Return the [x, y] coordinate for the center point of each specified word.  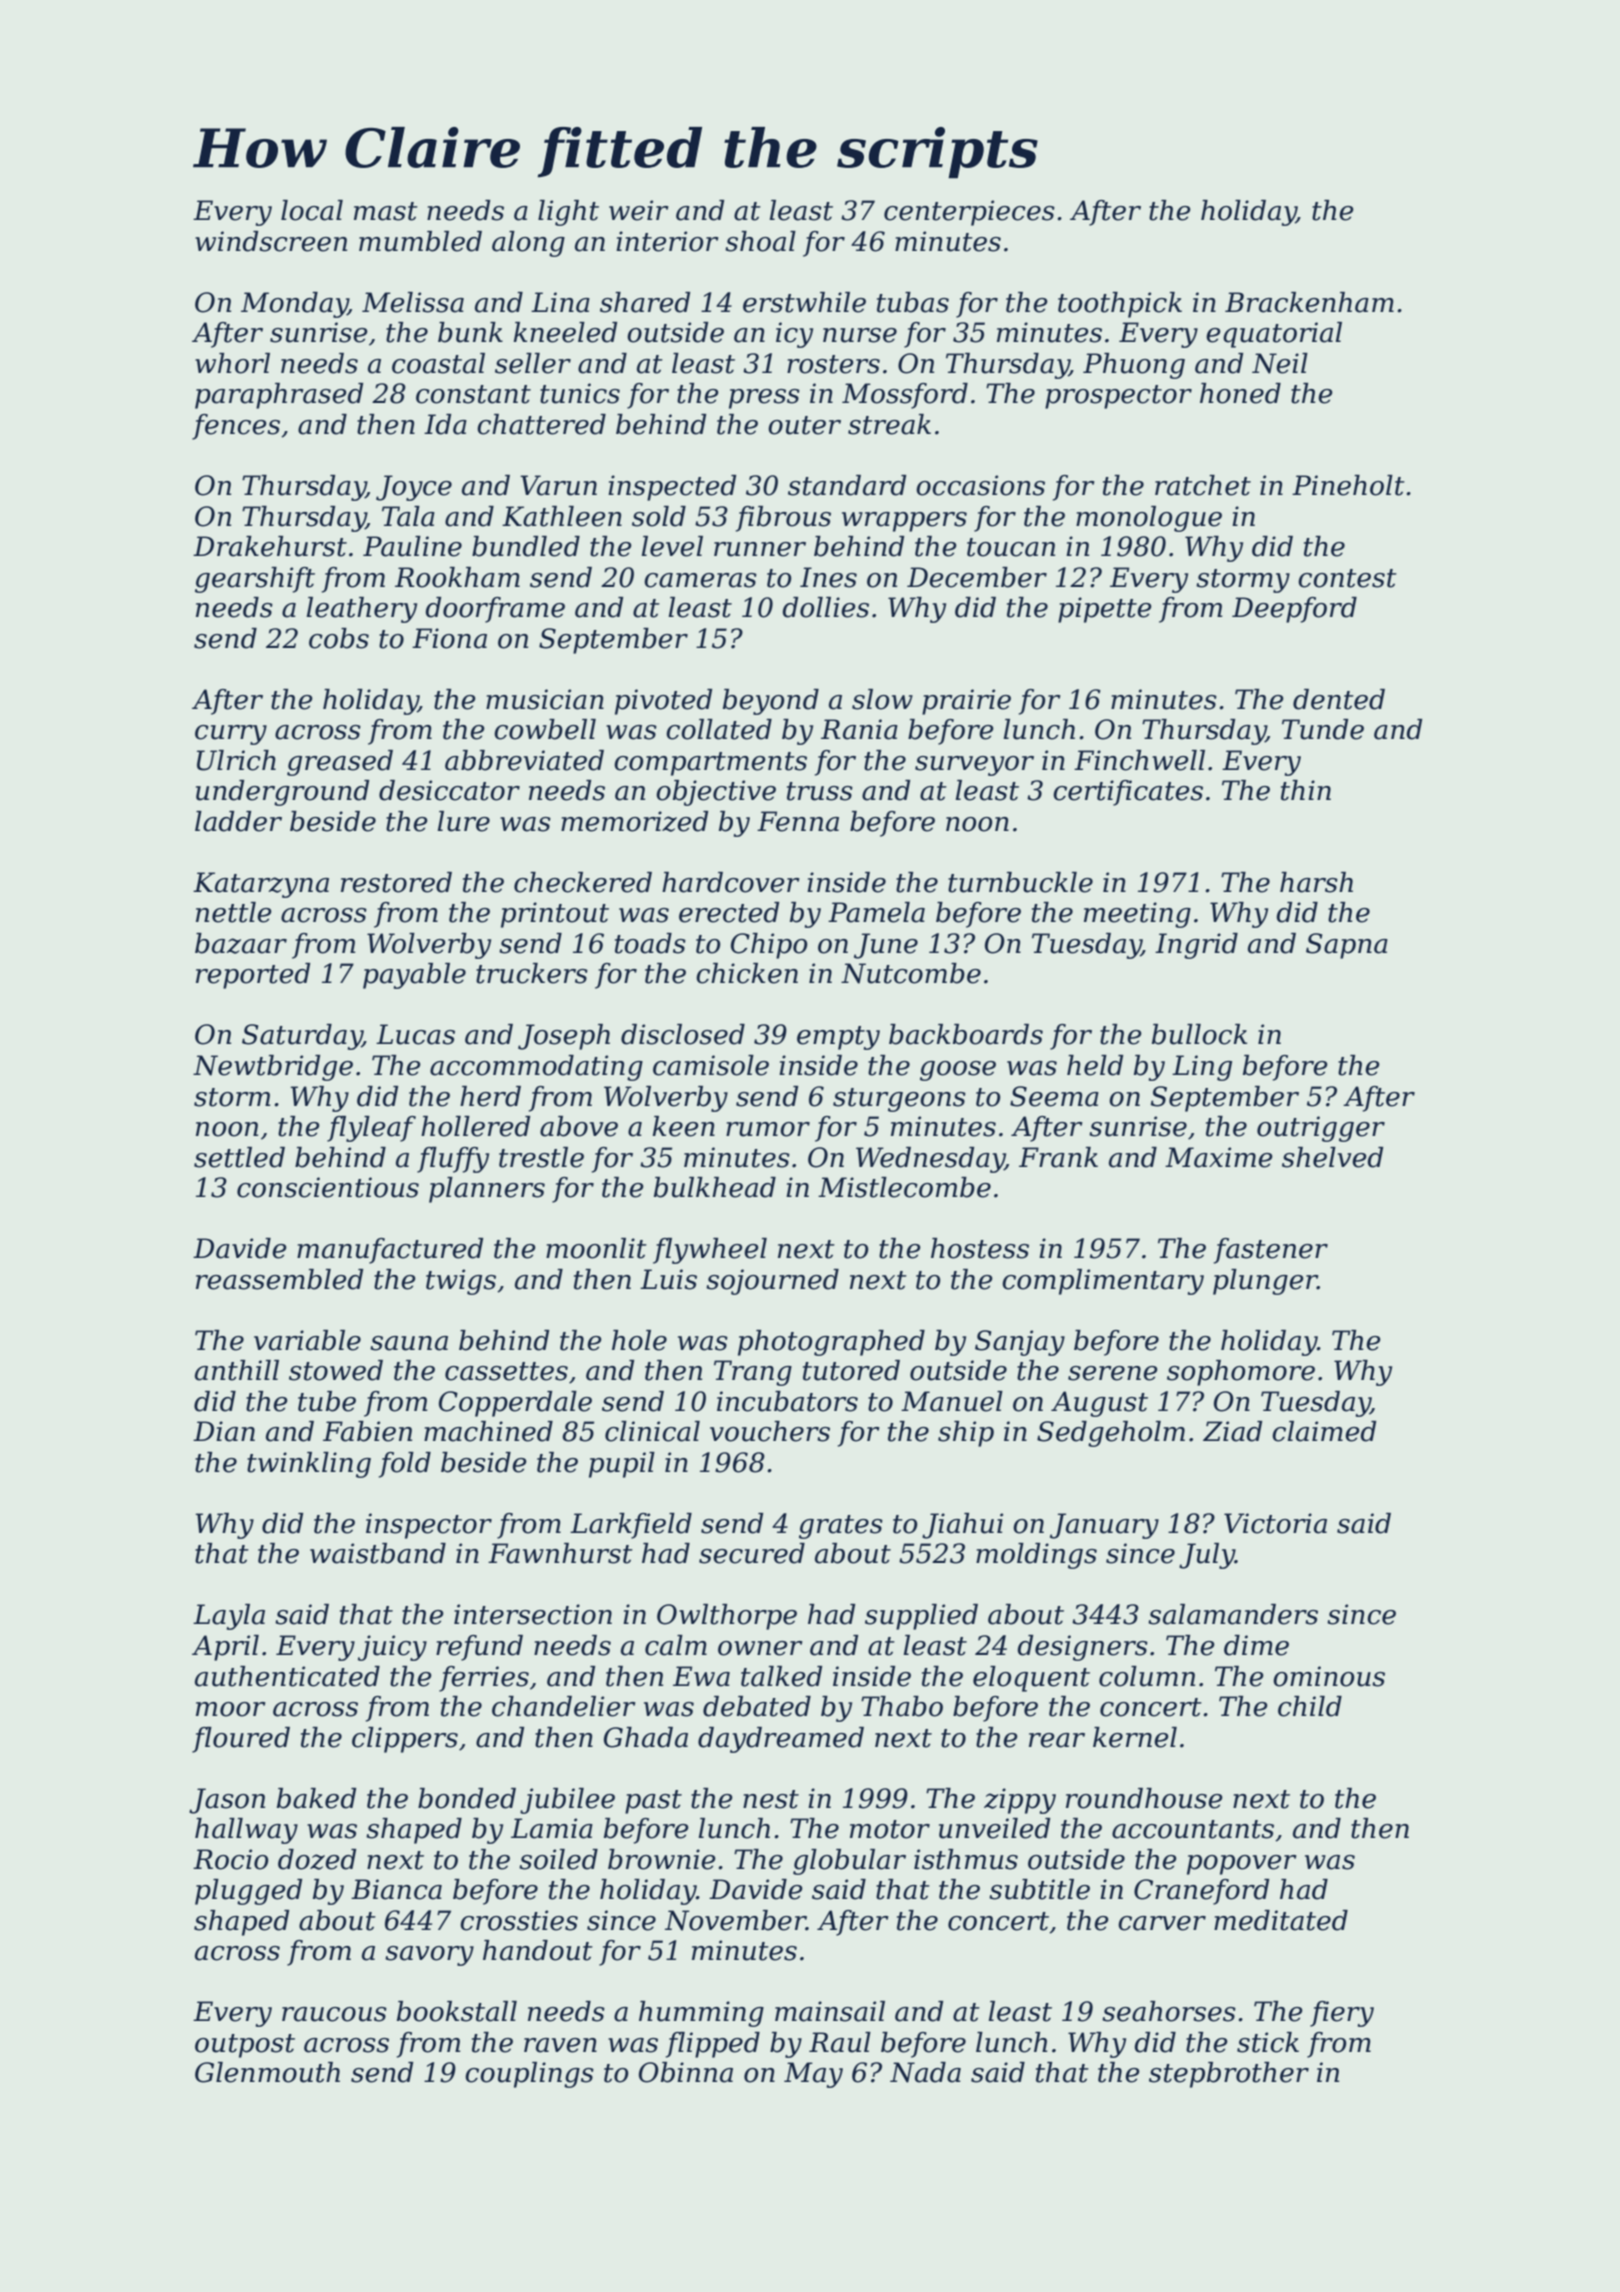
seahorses [1169, 2011]
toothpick [1120, 305]
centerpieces [969, 213]
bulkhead [715, 1187]
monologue [1149, 519]
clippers [405, 1740]
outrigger [1321, 1129]
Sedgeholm [1111, 1434]
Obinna [686, 2072]
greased [340, 763]
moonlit [596, 1248]
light [568, 213]
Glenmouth [267, 2072]
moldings [1036, 1556]
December [977, 577]
